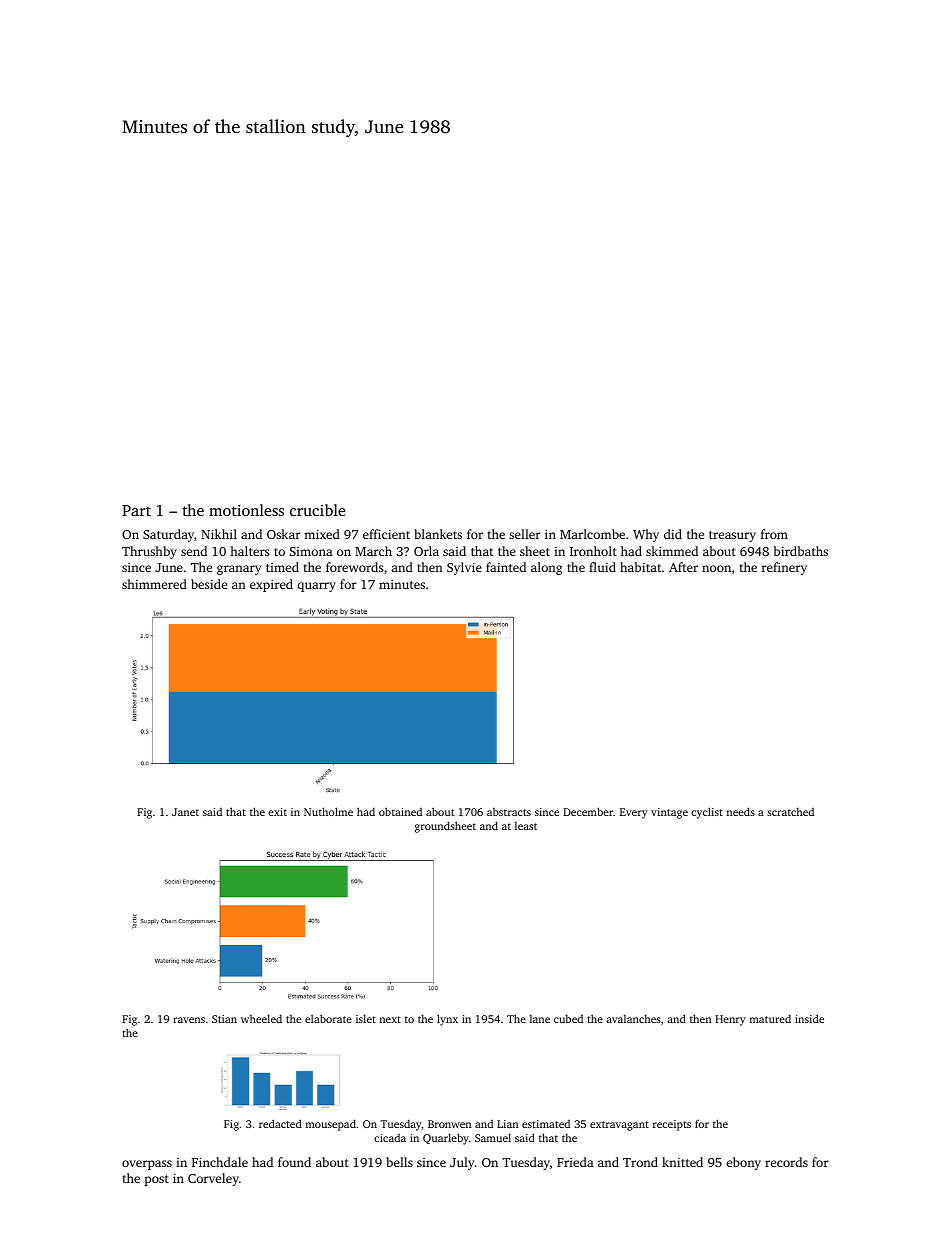 This screenshot has height=1233, width=952. Describe the element at coordinates (426, 551) in the screenshot. I see `Orla` at that location.
